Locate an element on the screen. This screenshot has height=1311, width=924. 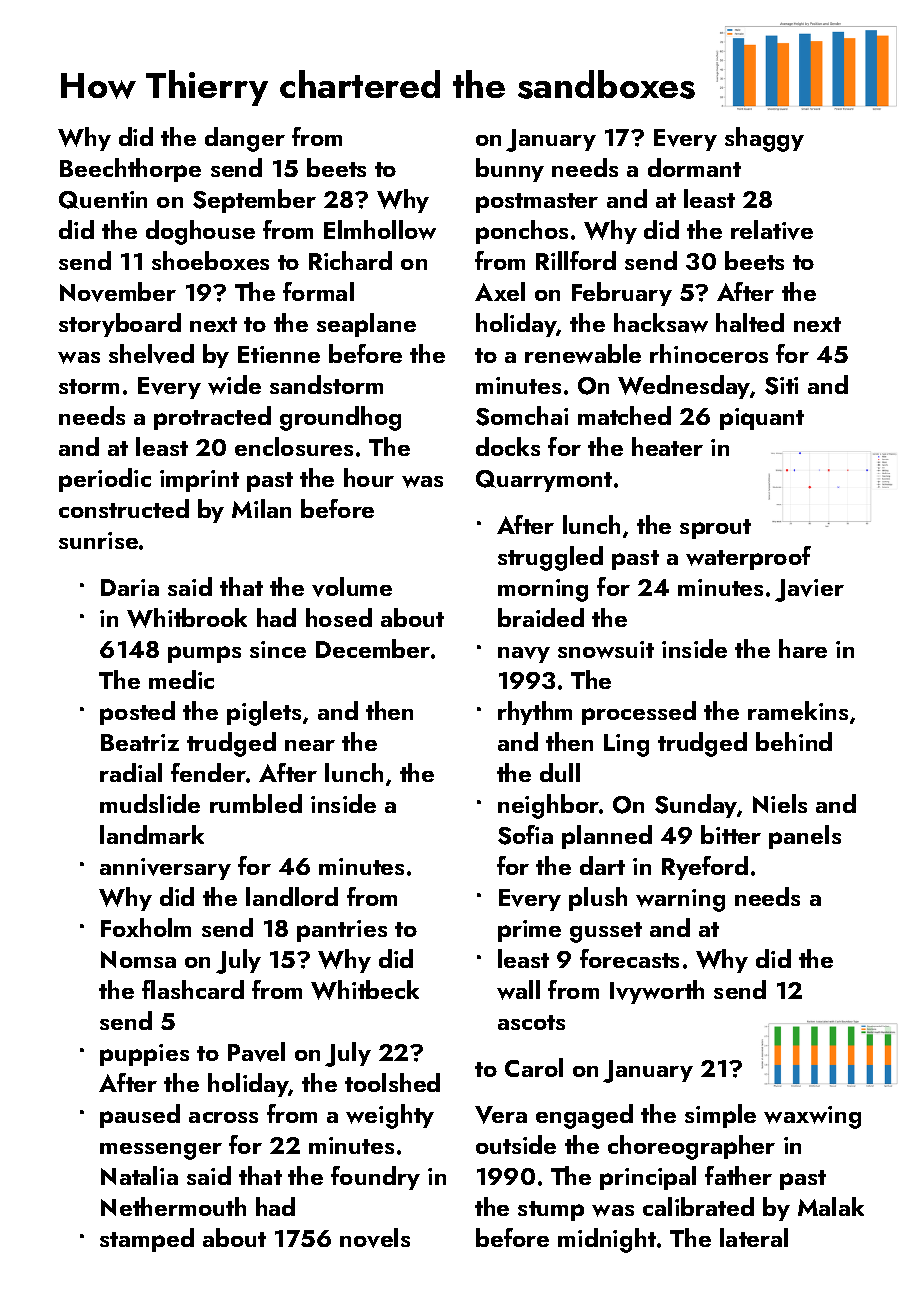
stamped is located at coordinates (147, 1240).
